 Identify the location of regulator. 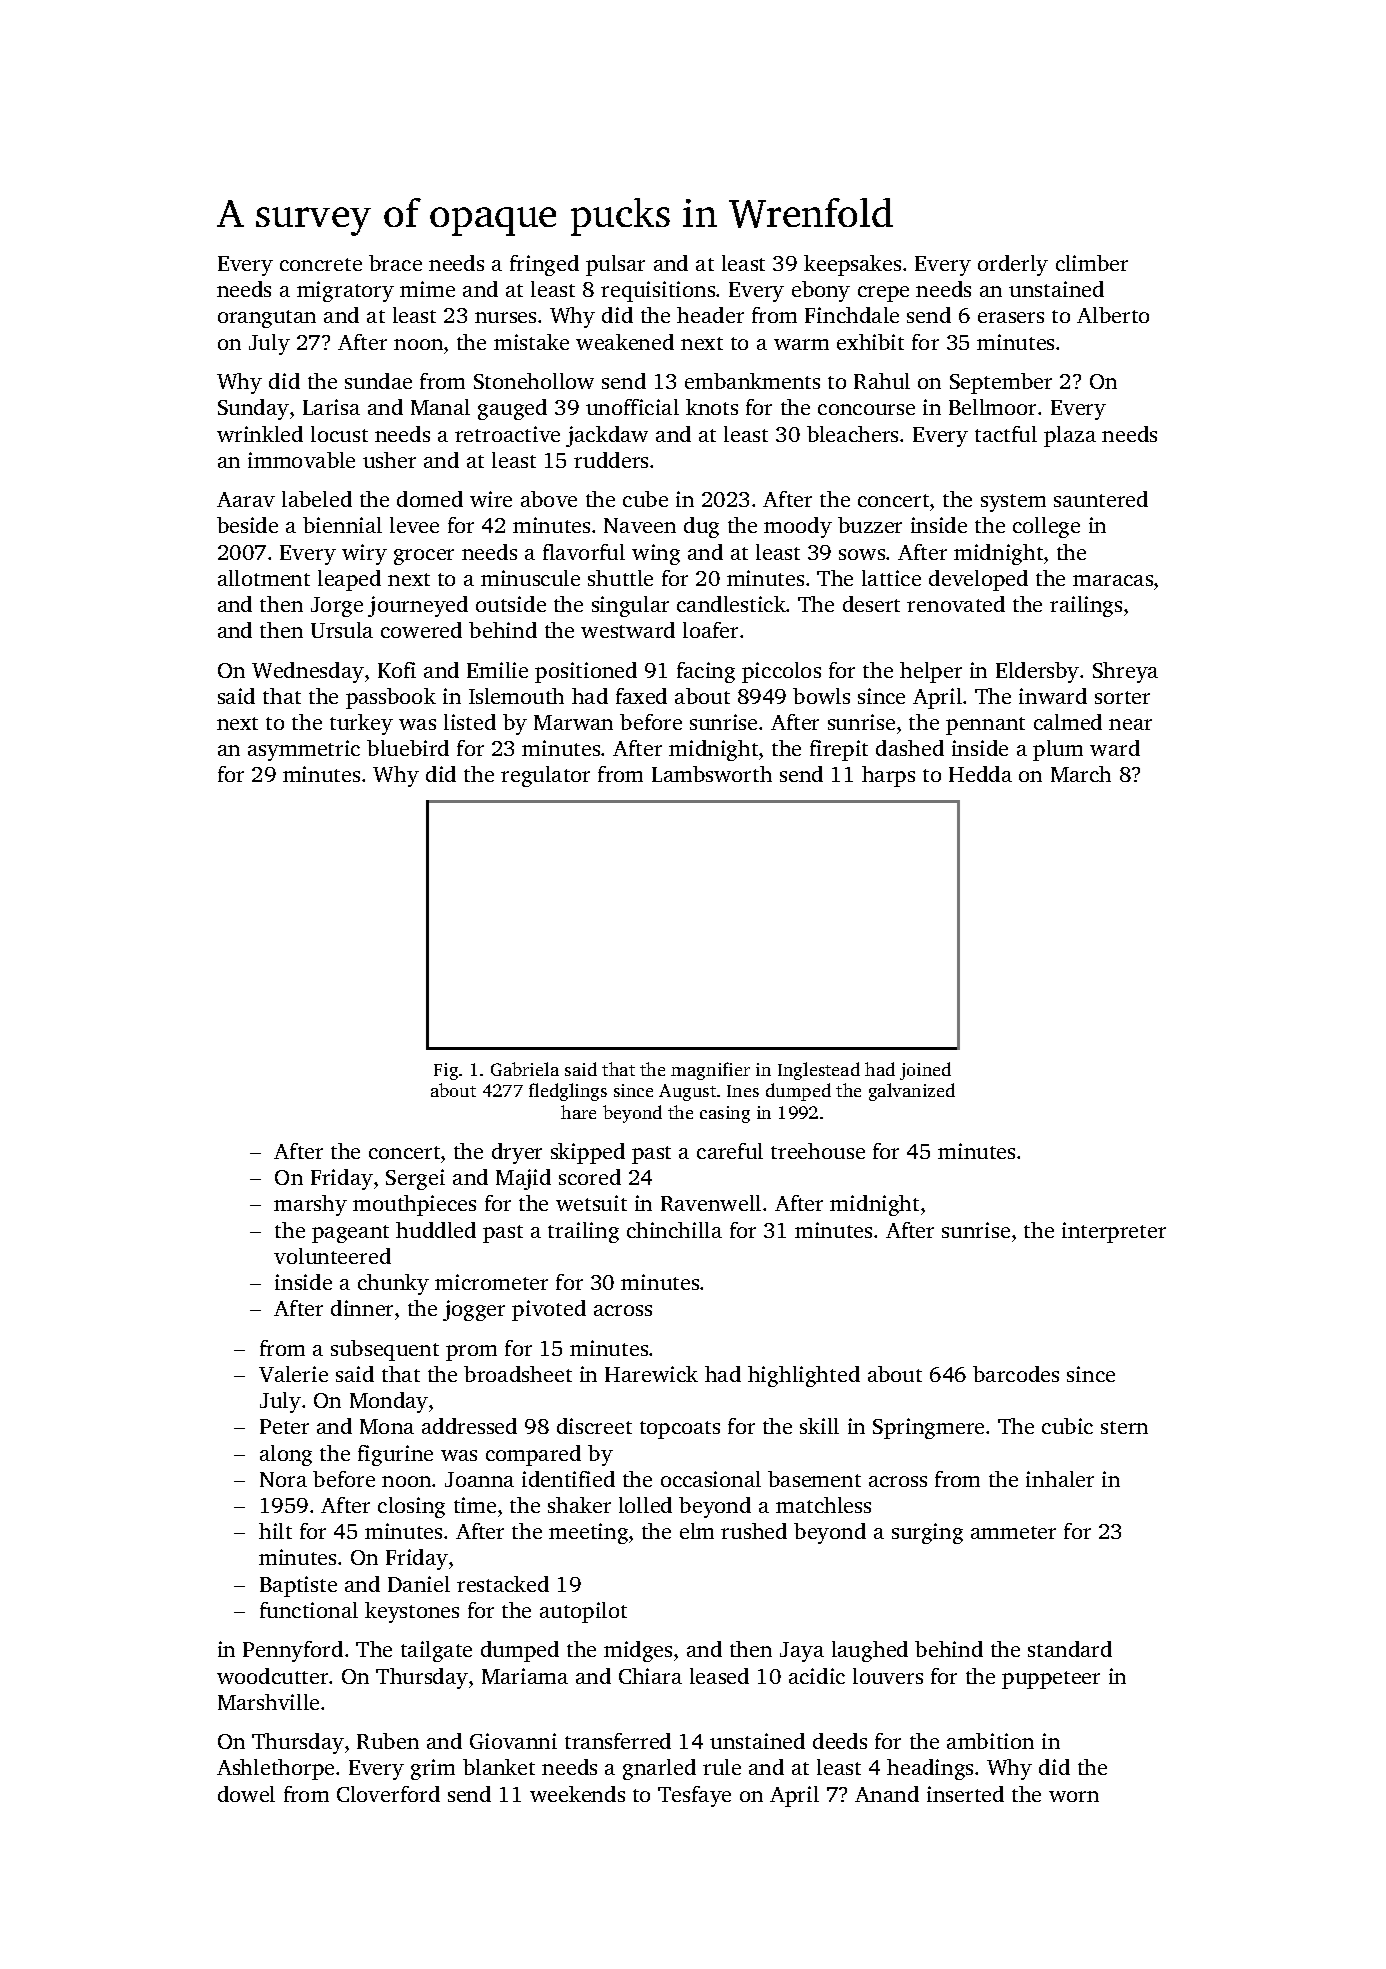
(545, 776).
